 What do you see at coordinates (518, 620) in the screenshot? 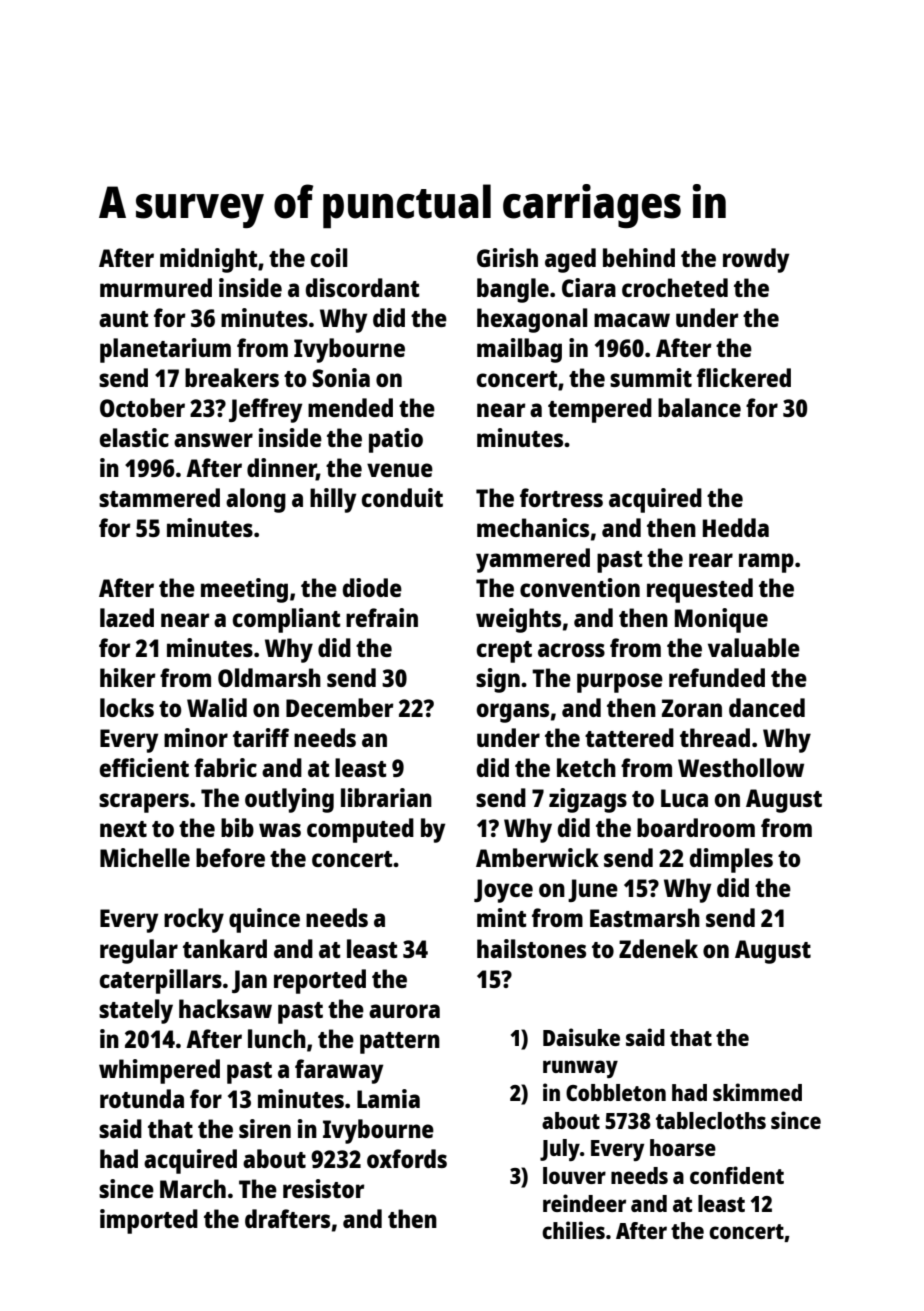
I see `weights` at bounding box center [518, 620].
